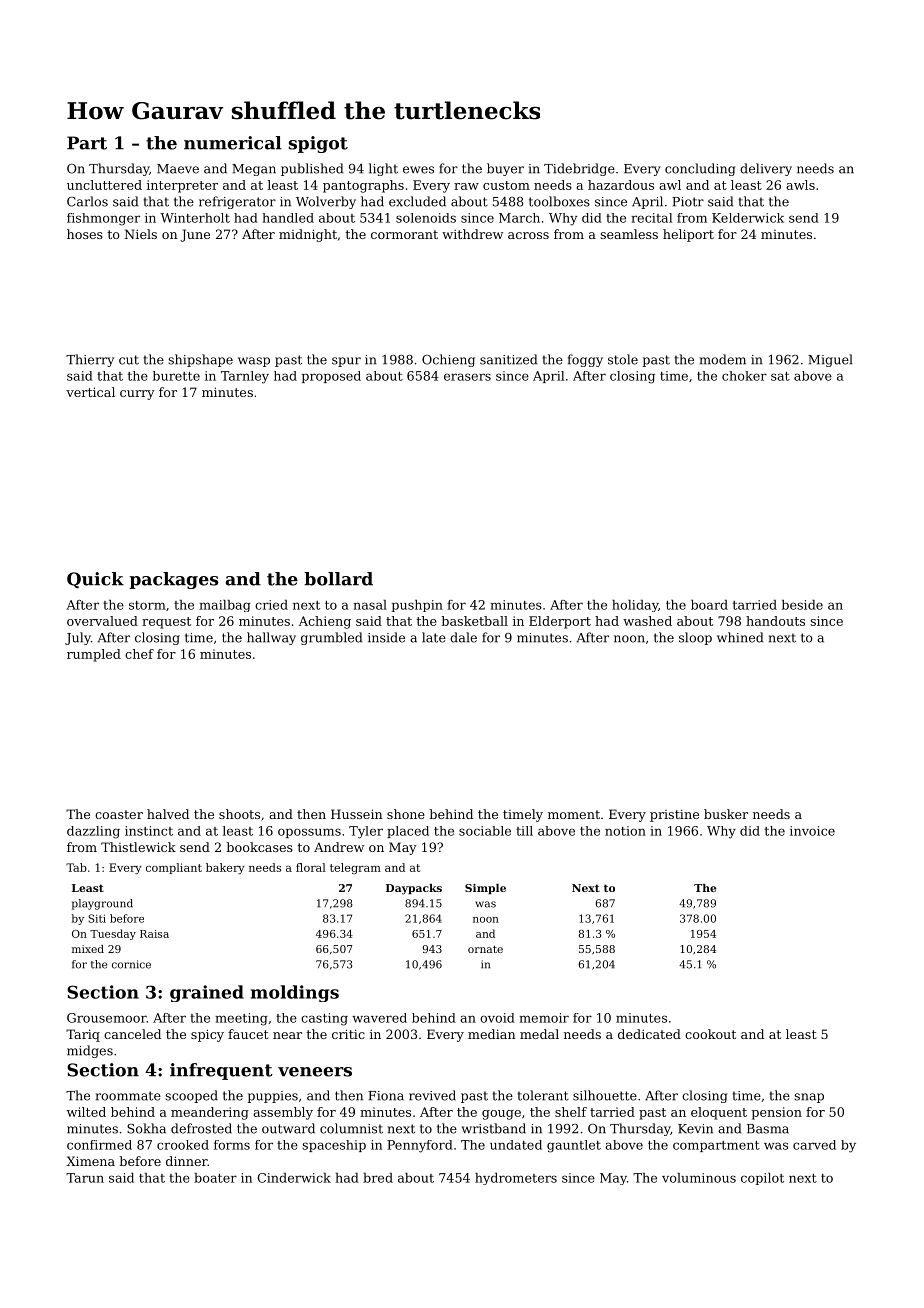  What do you see at coordinates (516, 1179) in the page?
I see `hydrometers` at bounding box center [516, 1179].
